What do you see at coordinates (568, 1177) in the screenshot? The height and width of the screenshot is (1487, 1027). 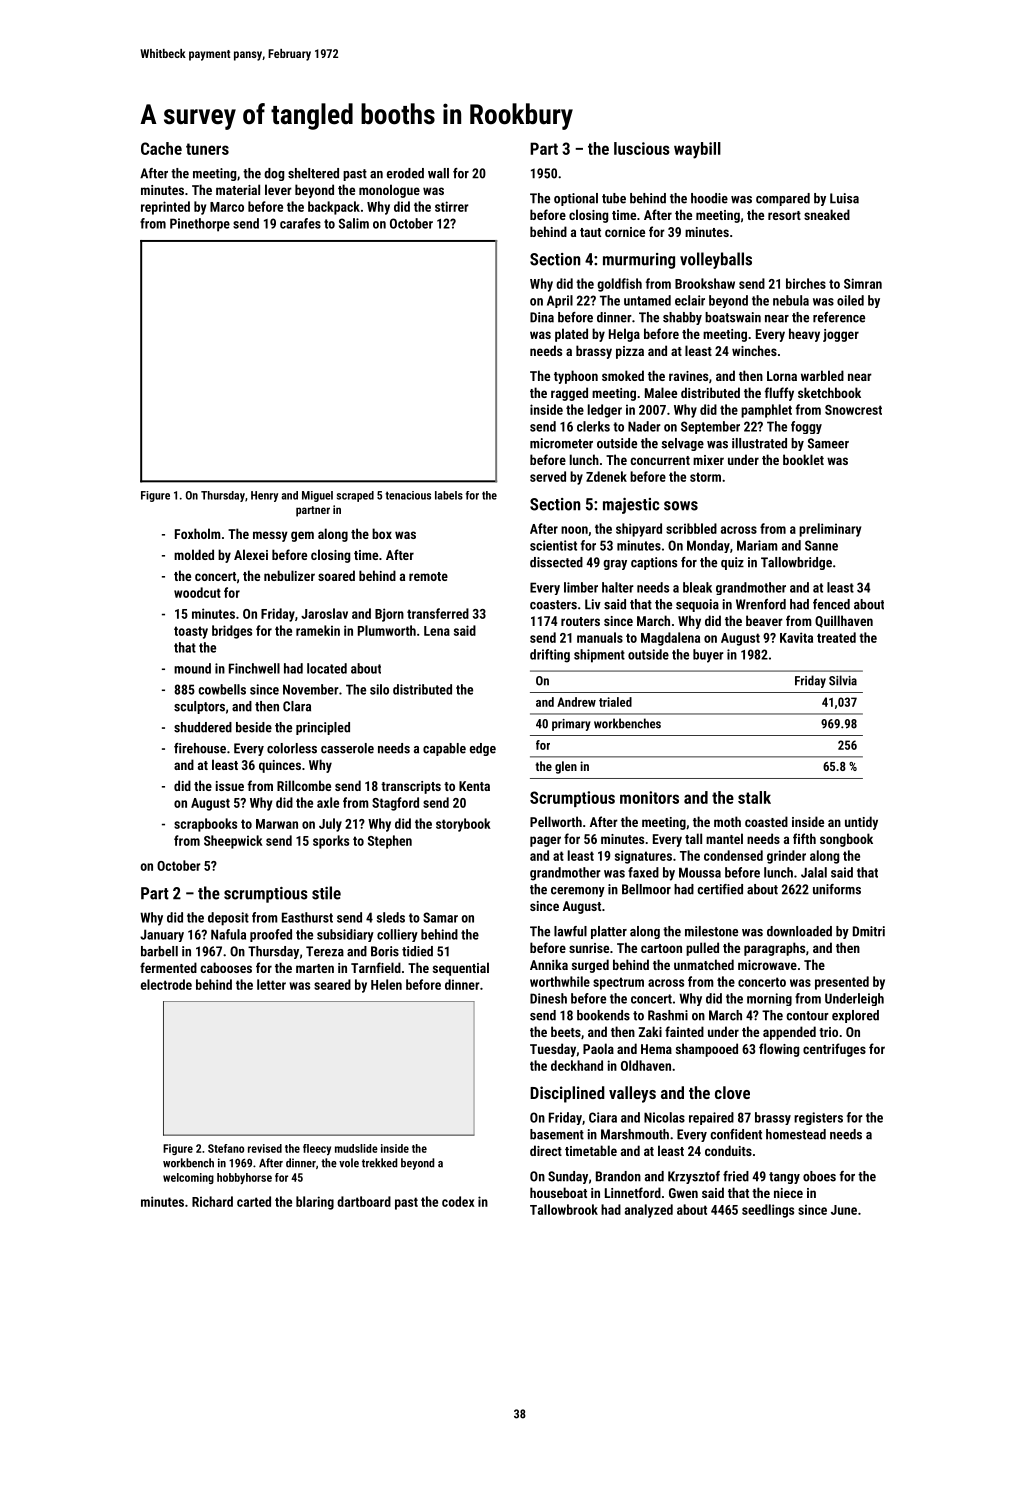 I see `Sunday` at bounding box center [568, 1177].
